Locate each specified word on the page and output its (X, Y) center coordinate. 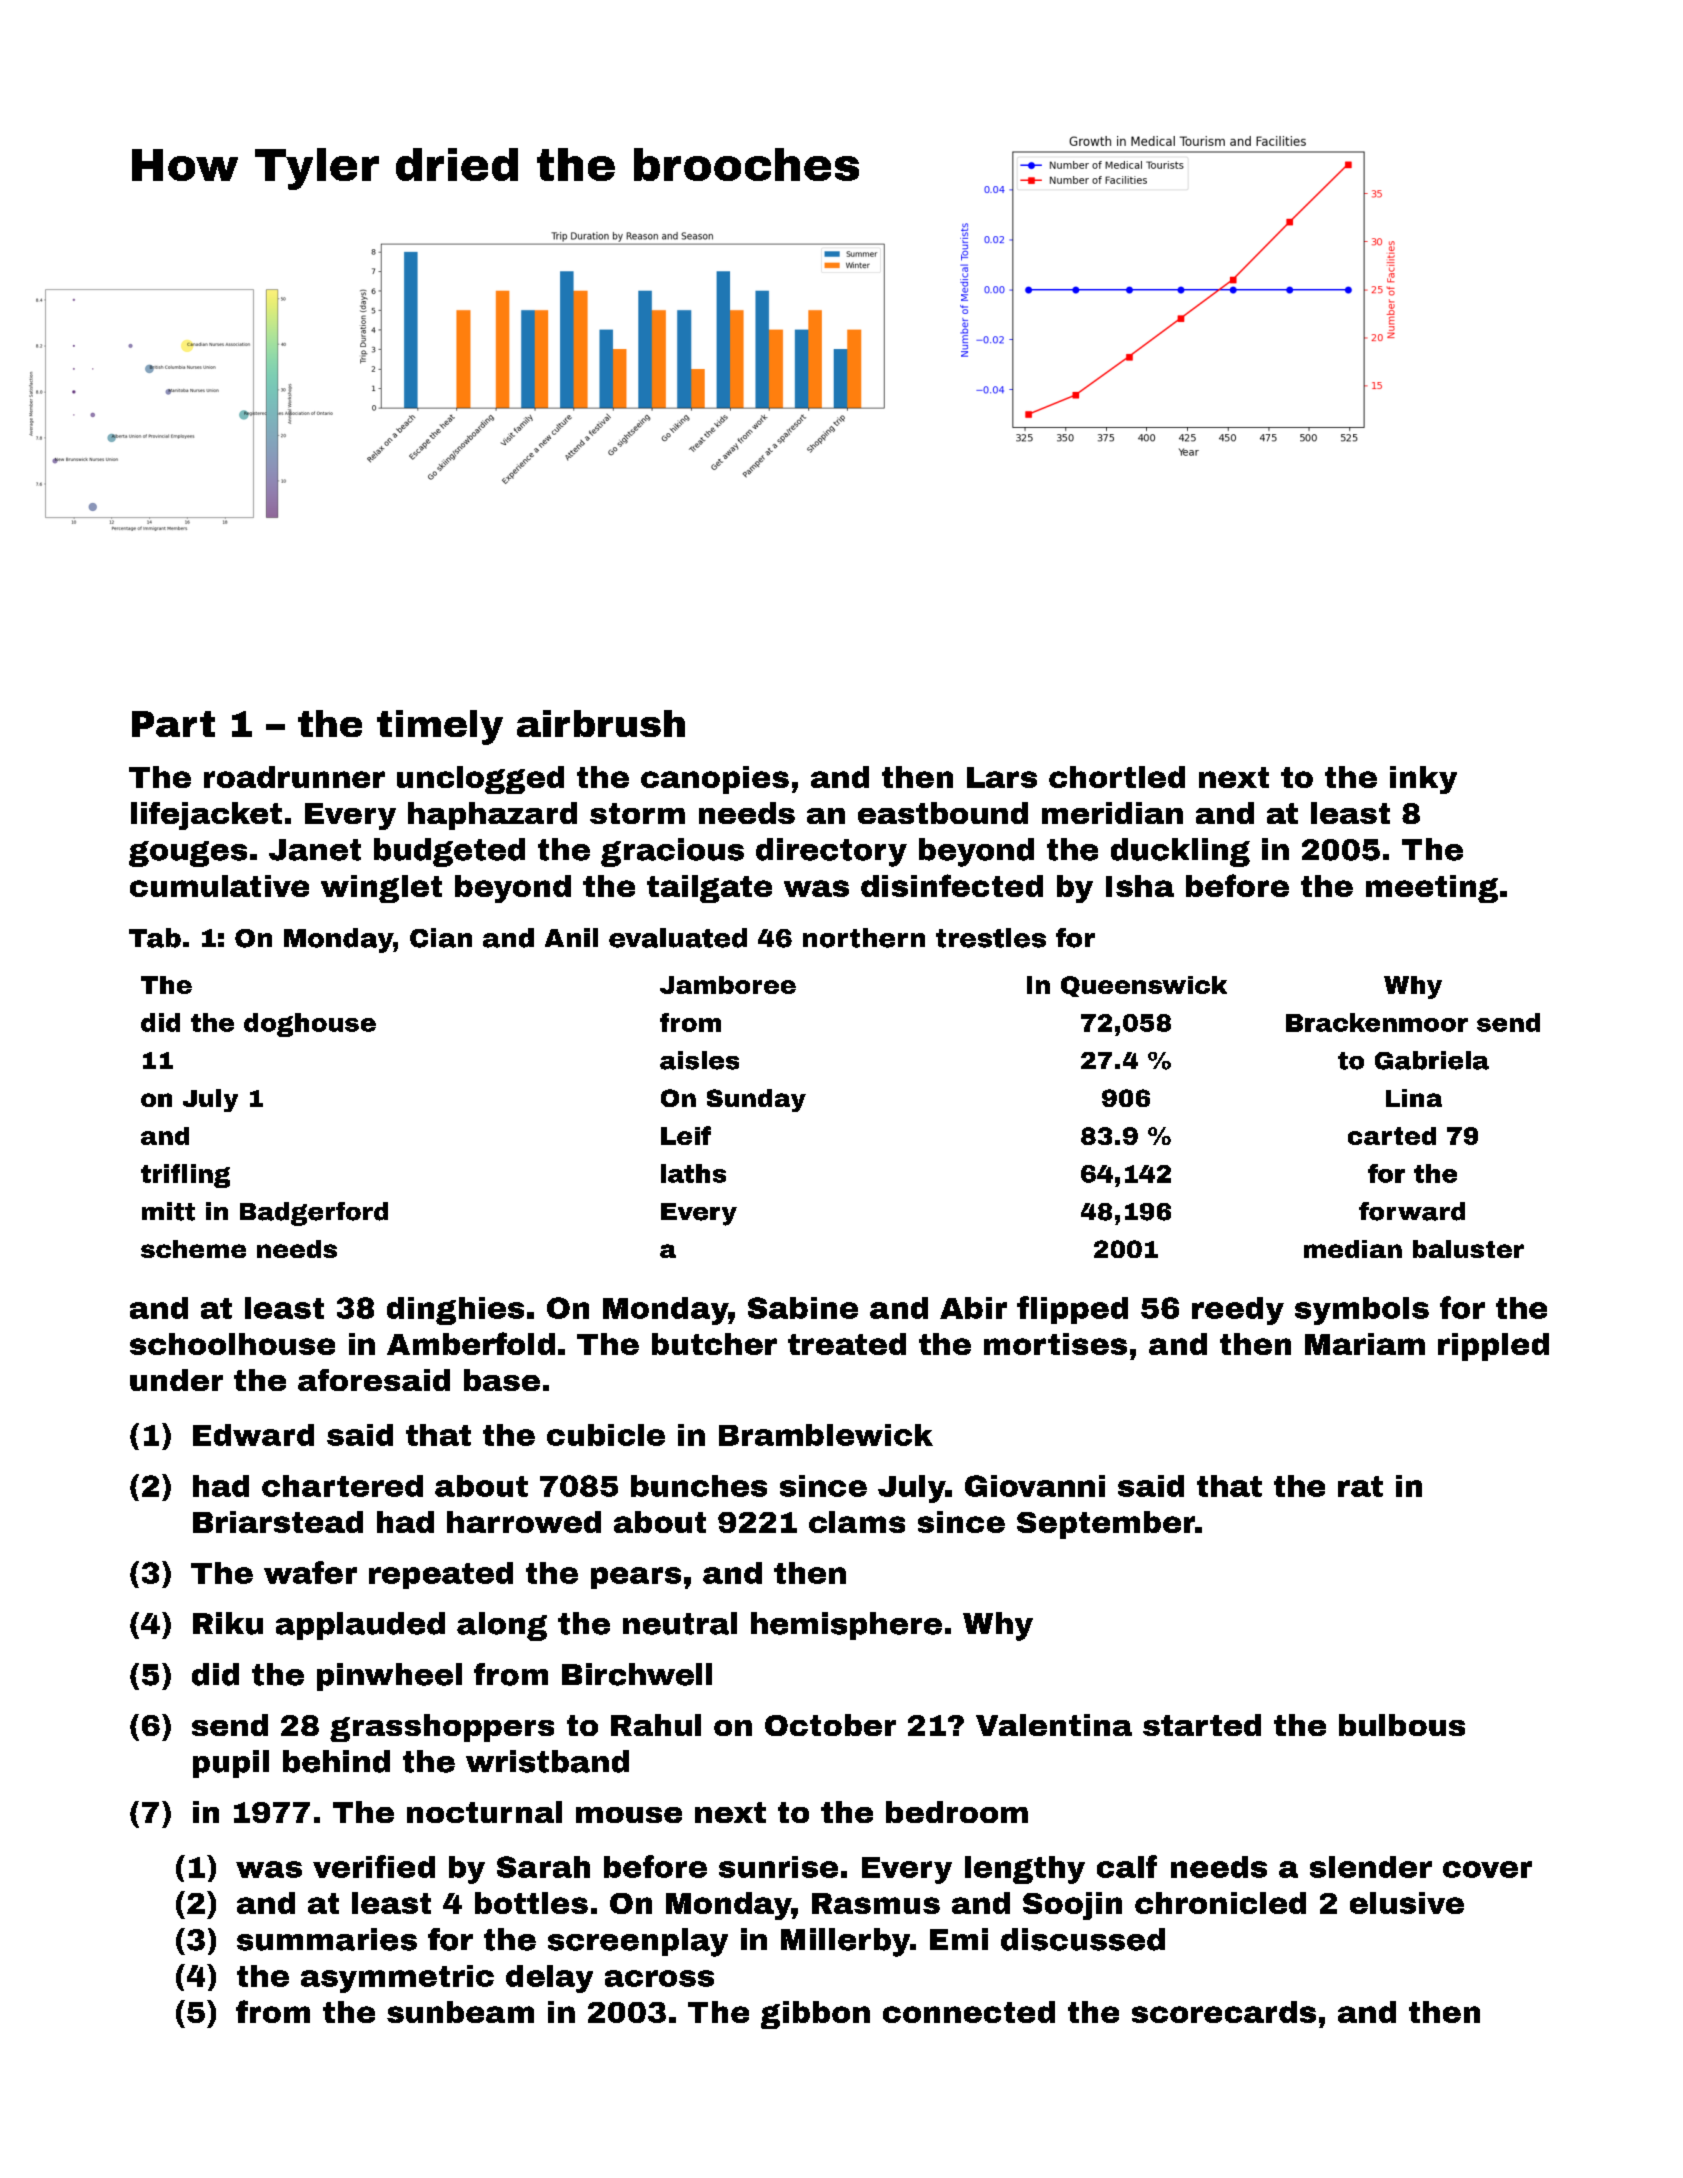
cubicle (606, 1435)
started (1202, 1725)
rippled (1493, 1347)
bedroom (957, 1812)
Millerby (845, 1942)
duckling (1180, 852)
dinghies (455, 1311)
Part (173, 724)
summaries (327, 1939)
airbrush (601, 723)
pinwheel (389, 1677)
